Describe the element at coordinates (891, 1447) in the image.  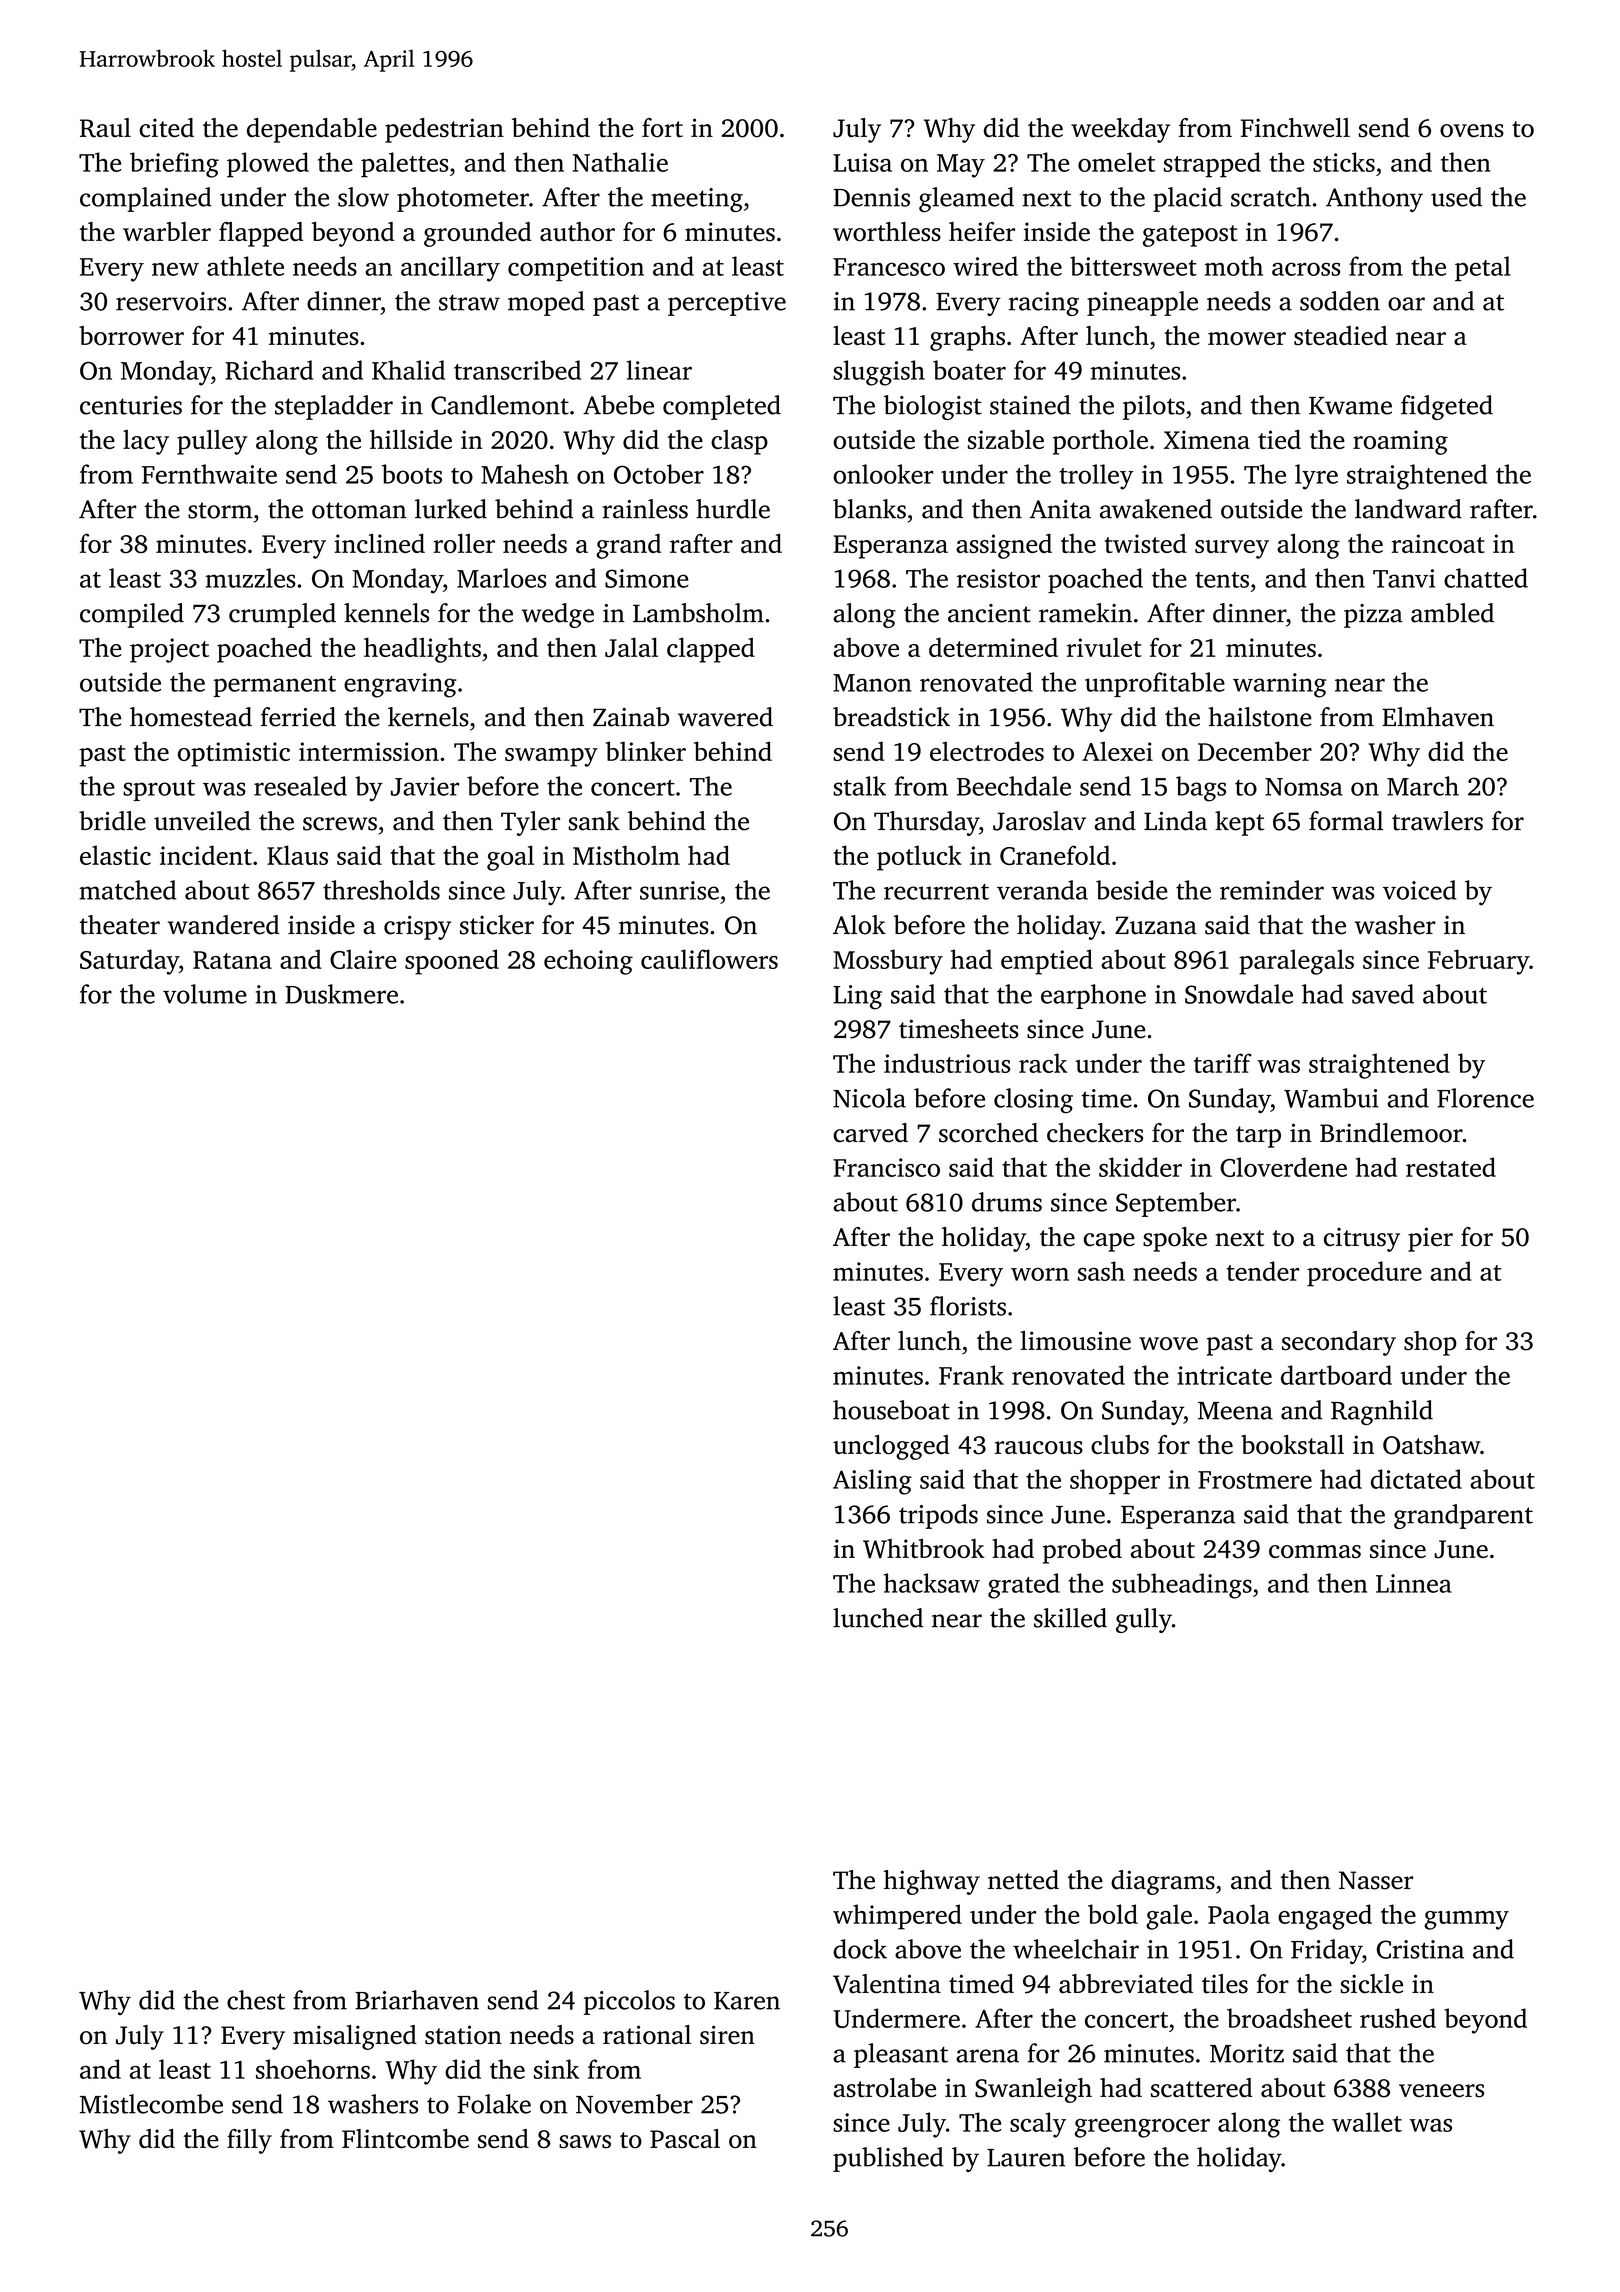
I see `unclogged` at that location.
